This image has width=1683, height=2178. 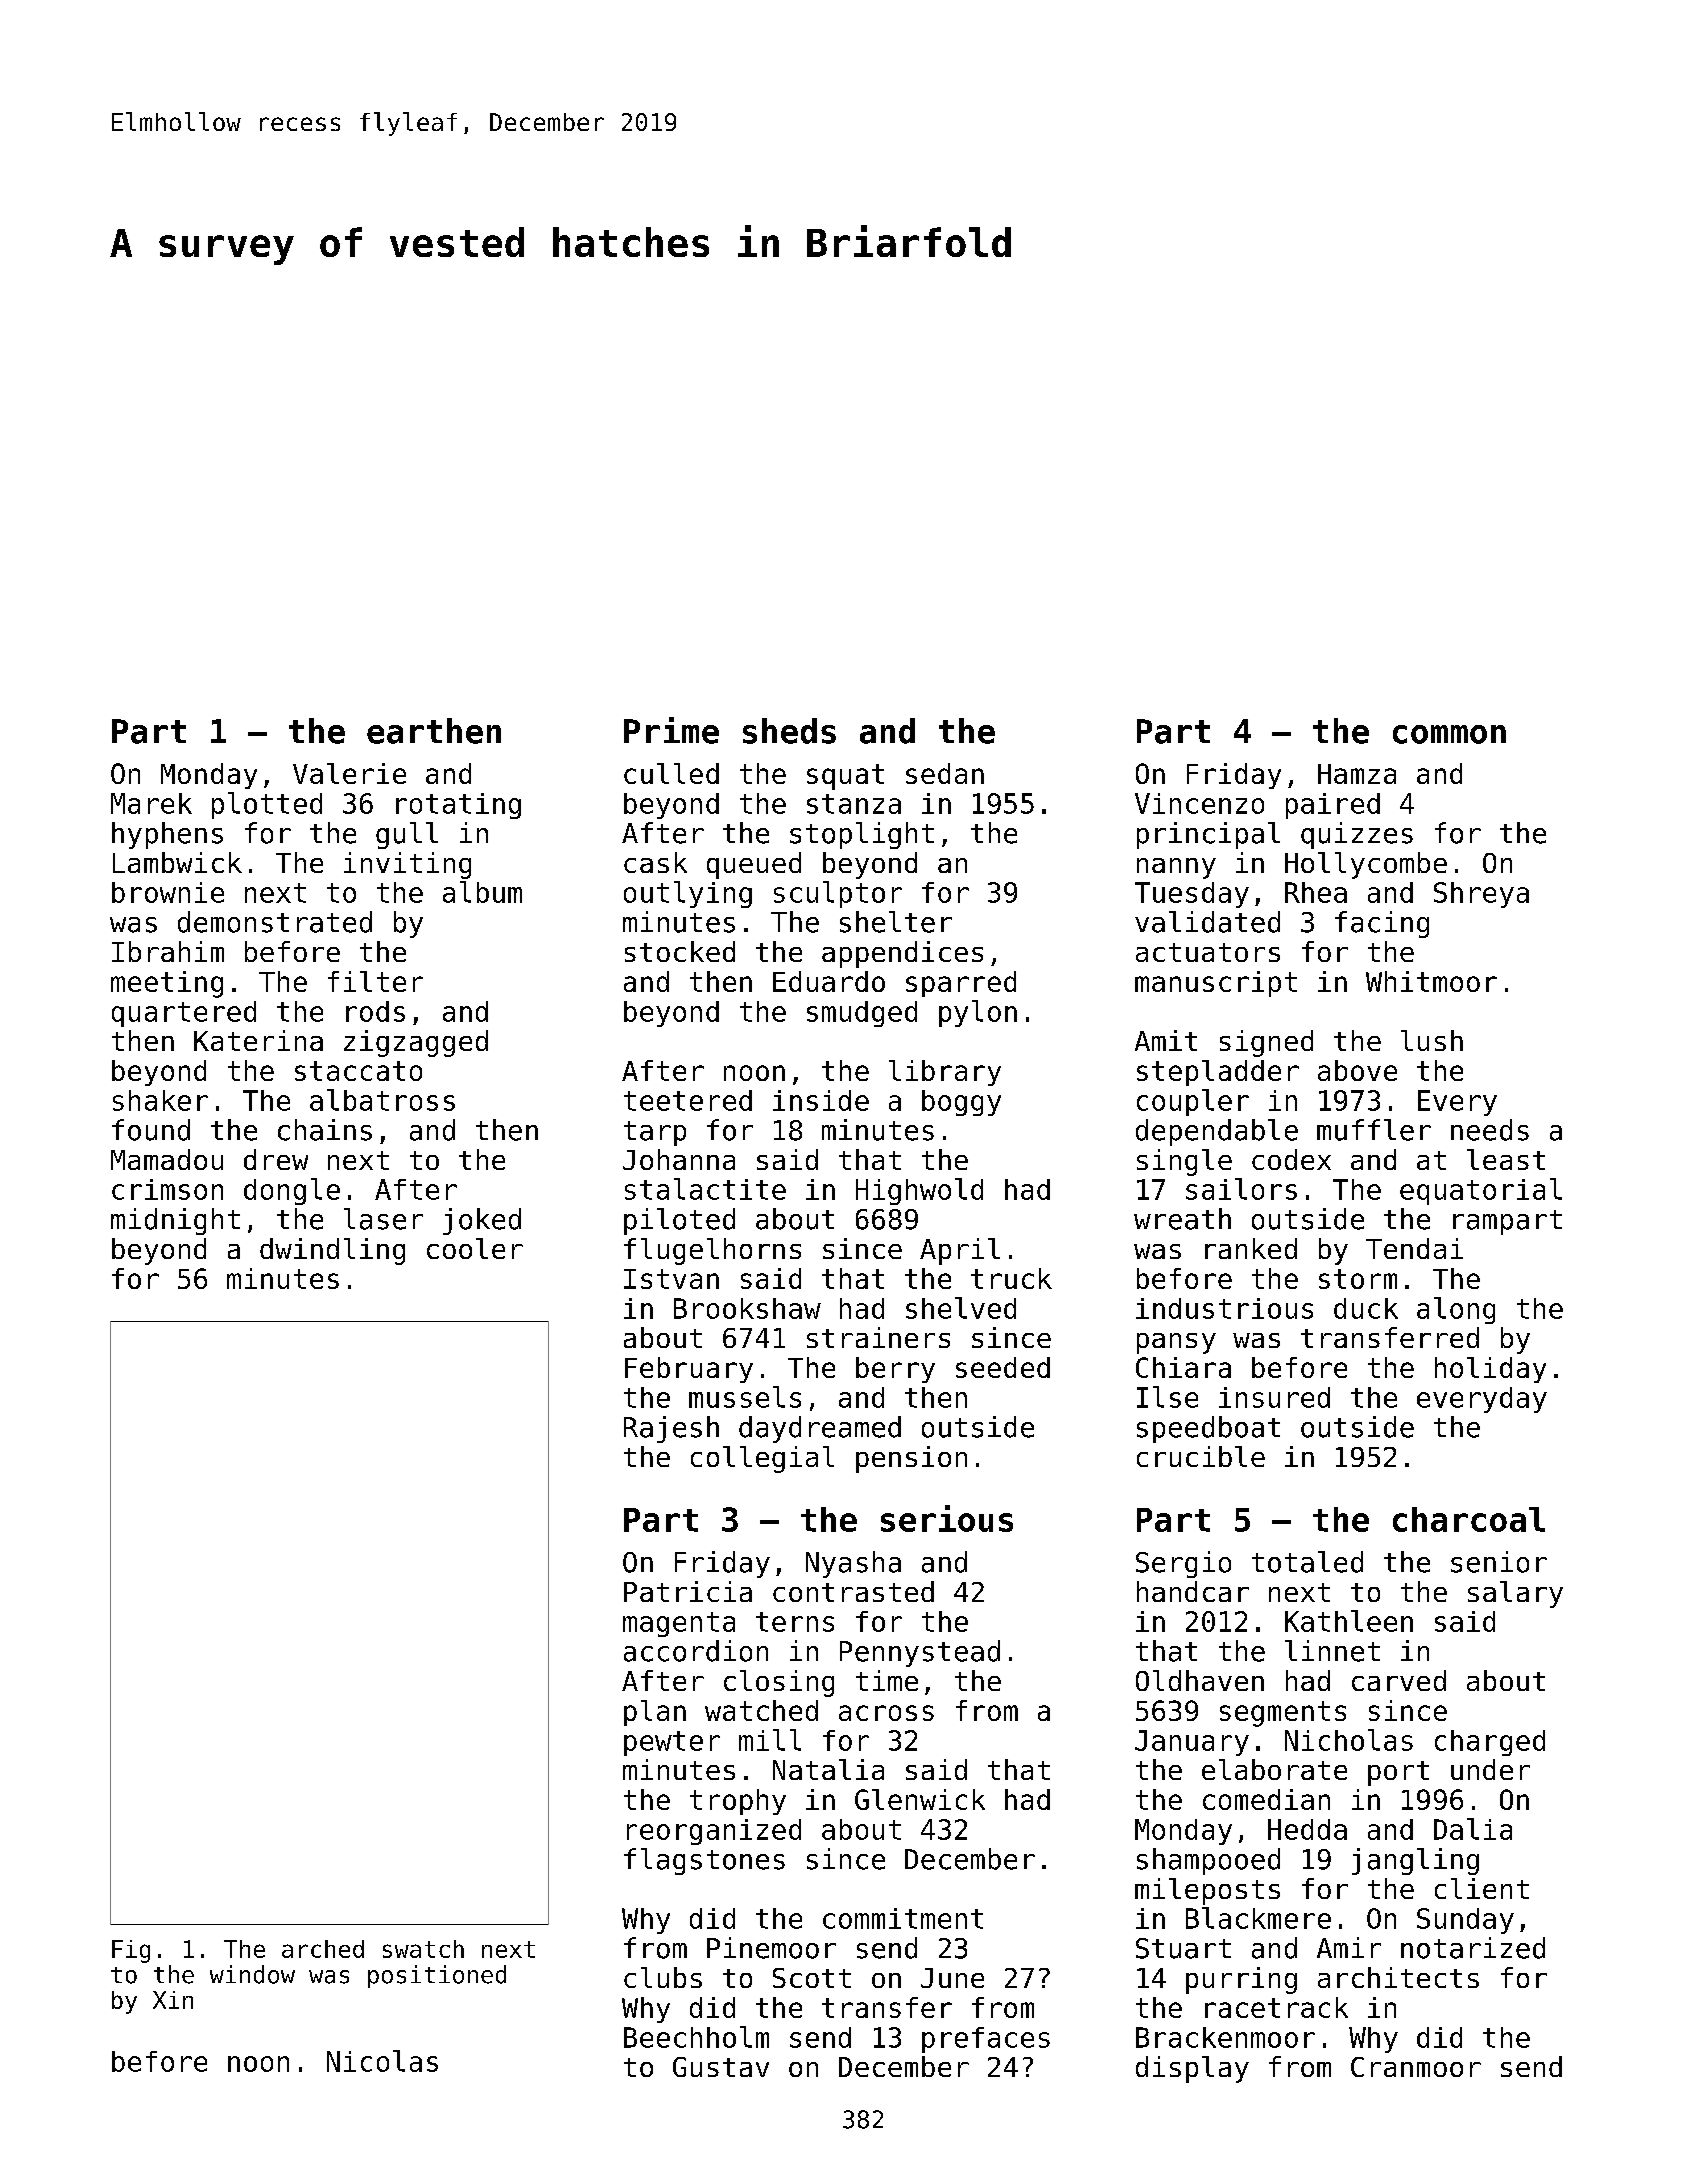 What do you see at coordinates (151, 803) in the image?
I see `Marek` at bounding box center [151, 803].
